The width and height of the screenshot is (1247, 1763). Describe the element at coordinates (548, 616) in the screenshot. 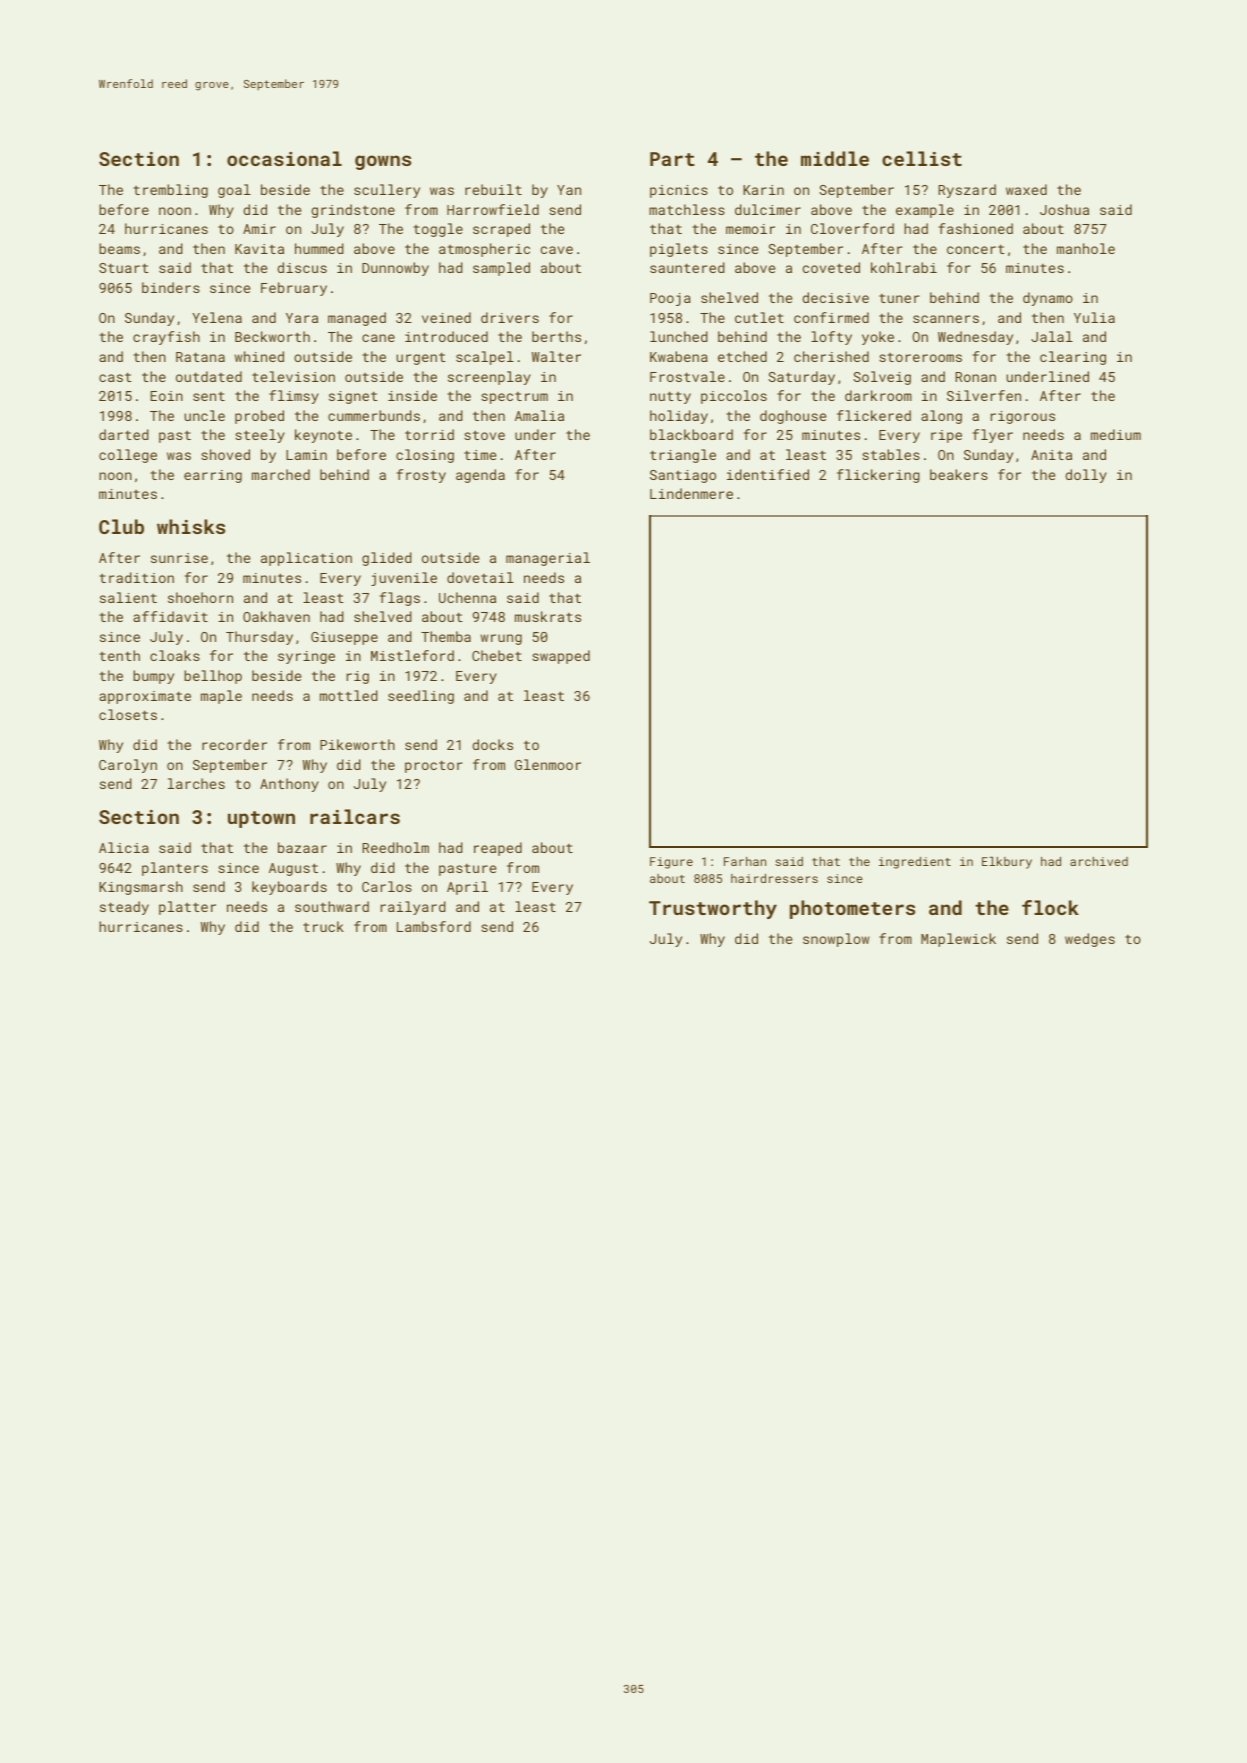

I see `muskrats` at that location.
